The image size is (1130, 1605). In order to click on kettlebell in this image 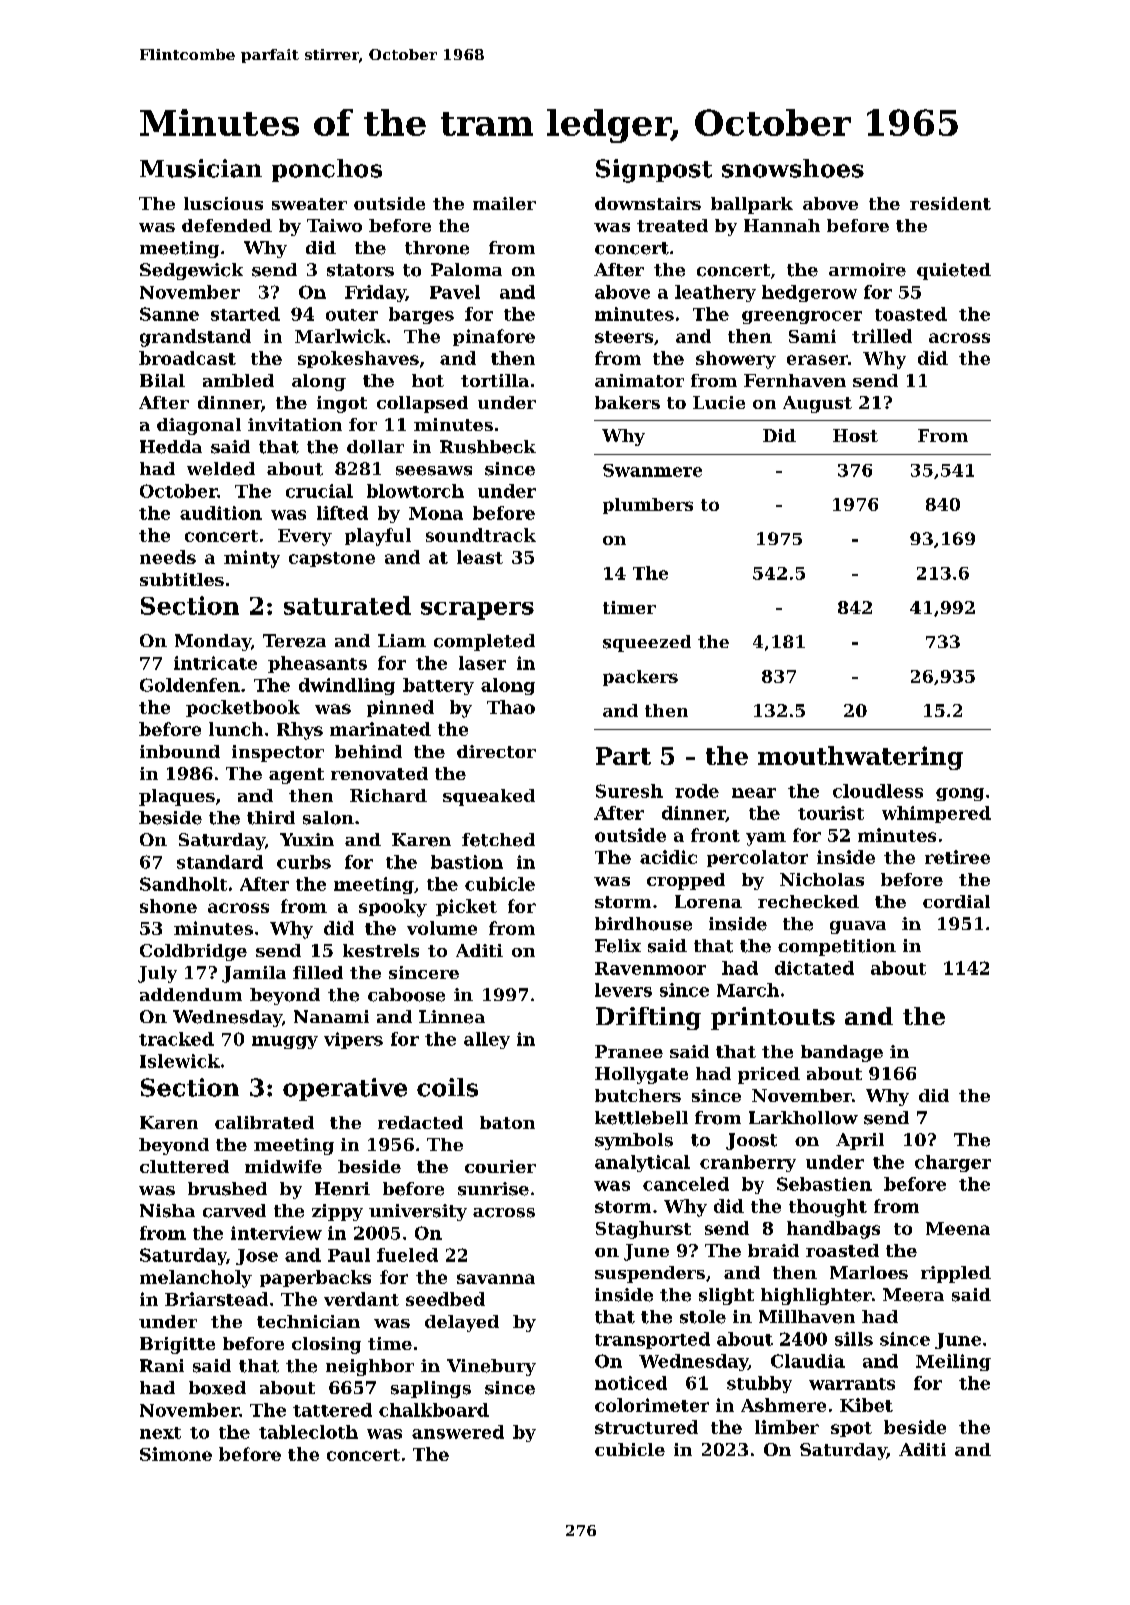, I will do `click(641, 1118)`.
